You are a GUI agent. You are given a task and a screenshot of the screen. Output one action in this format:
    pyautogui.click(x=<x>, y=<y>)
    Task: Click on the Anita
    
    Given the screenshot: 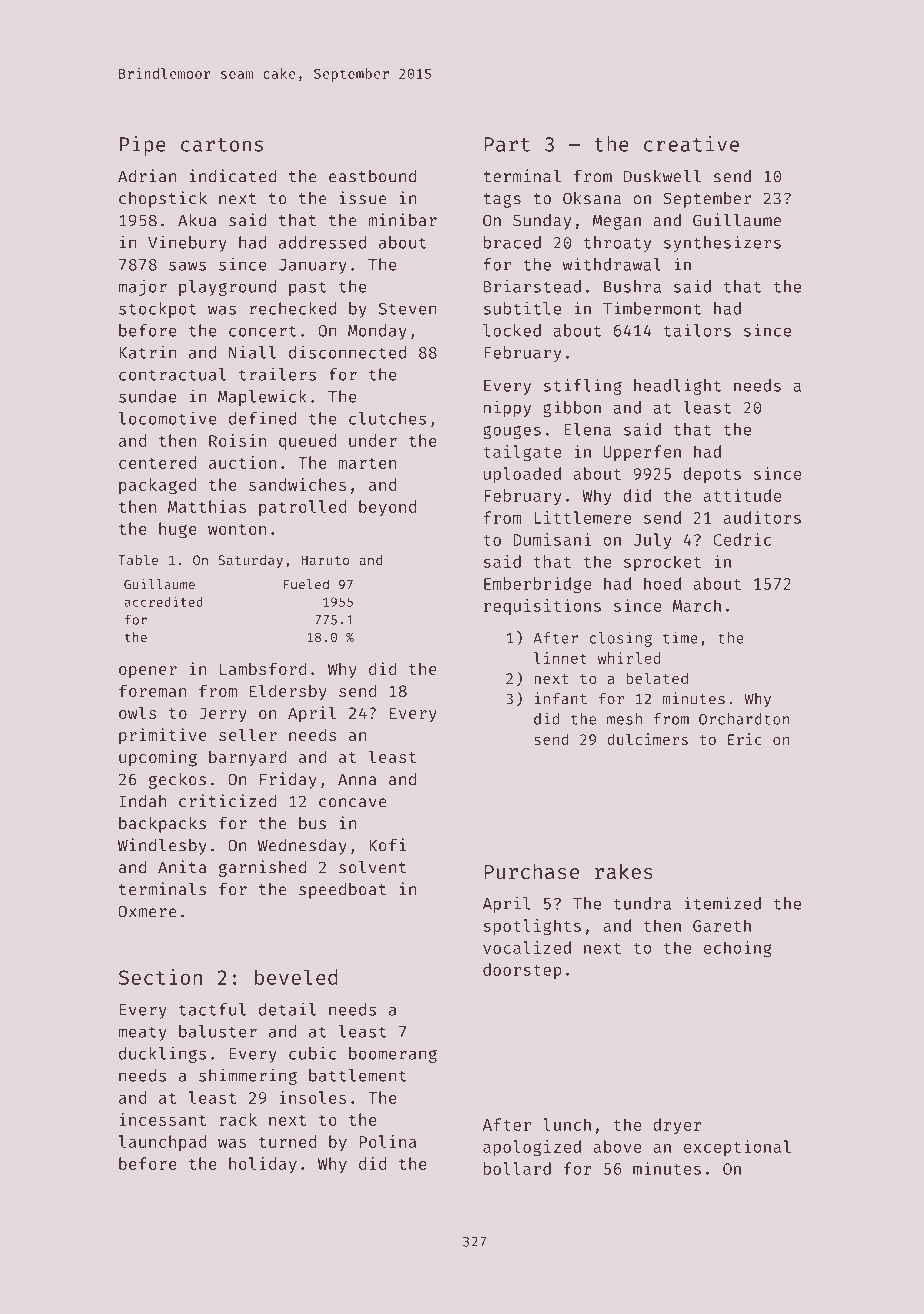 What is the action you would take?
    pyautogui.click(x=182, y=867)
